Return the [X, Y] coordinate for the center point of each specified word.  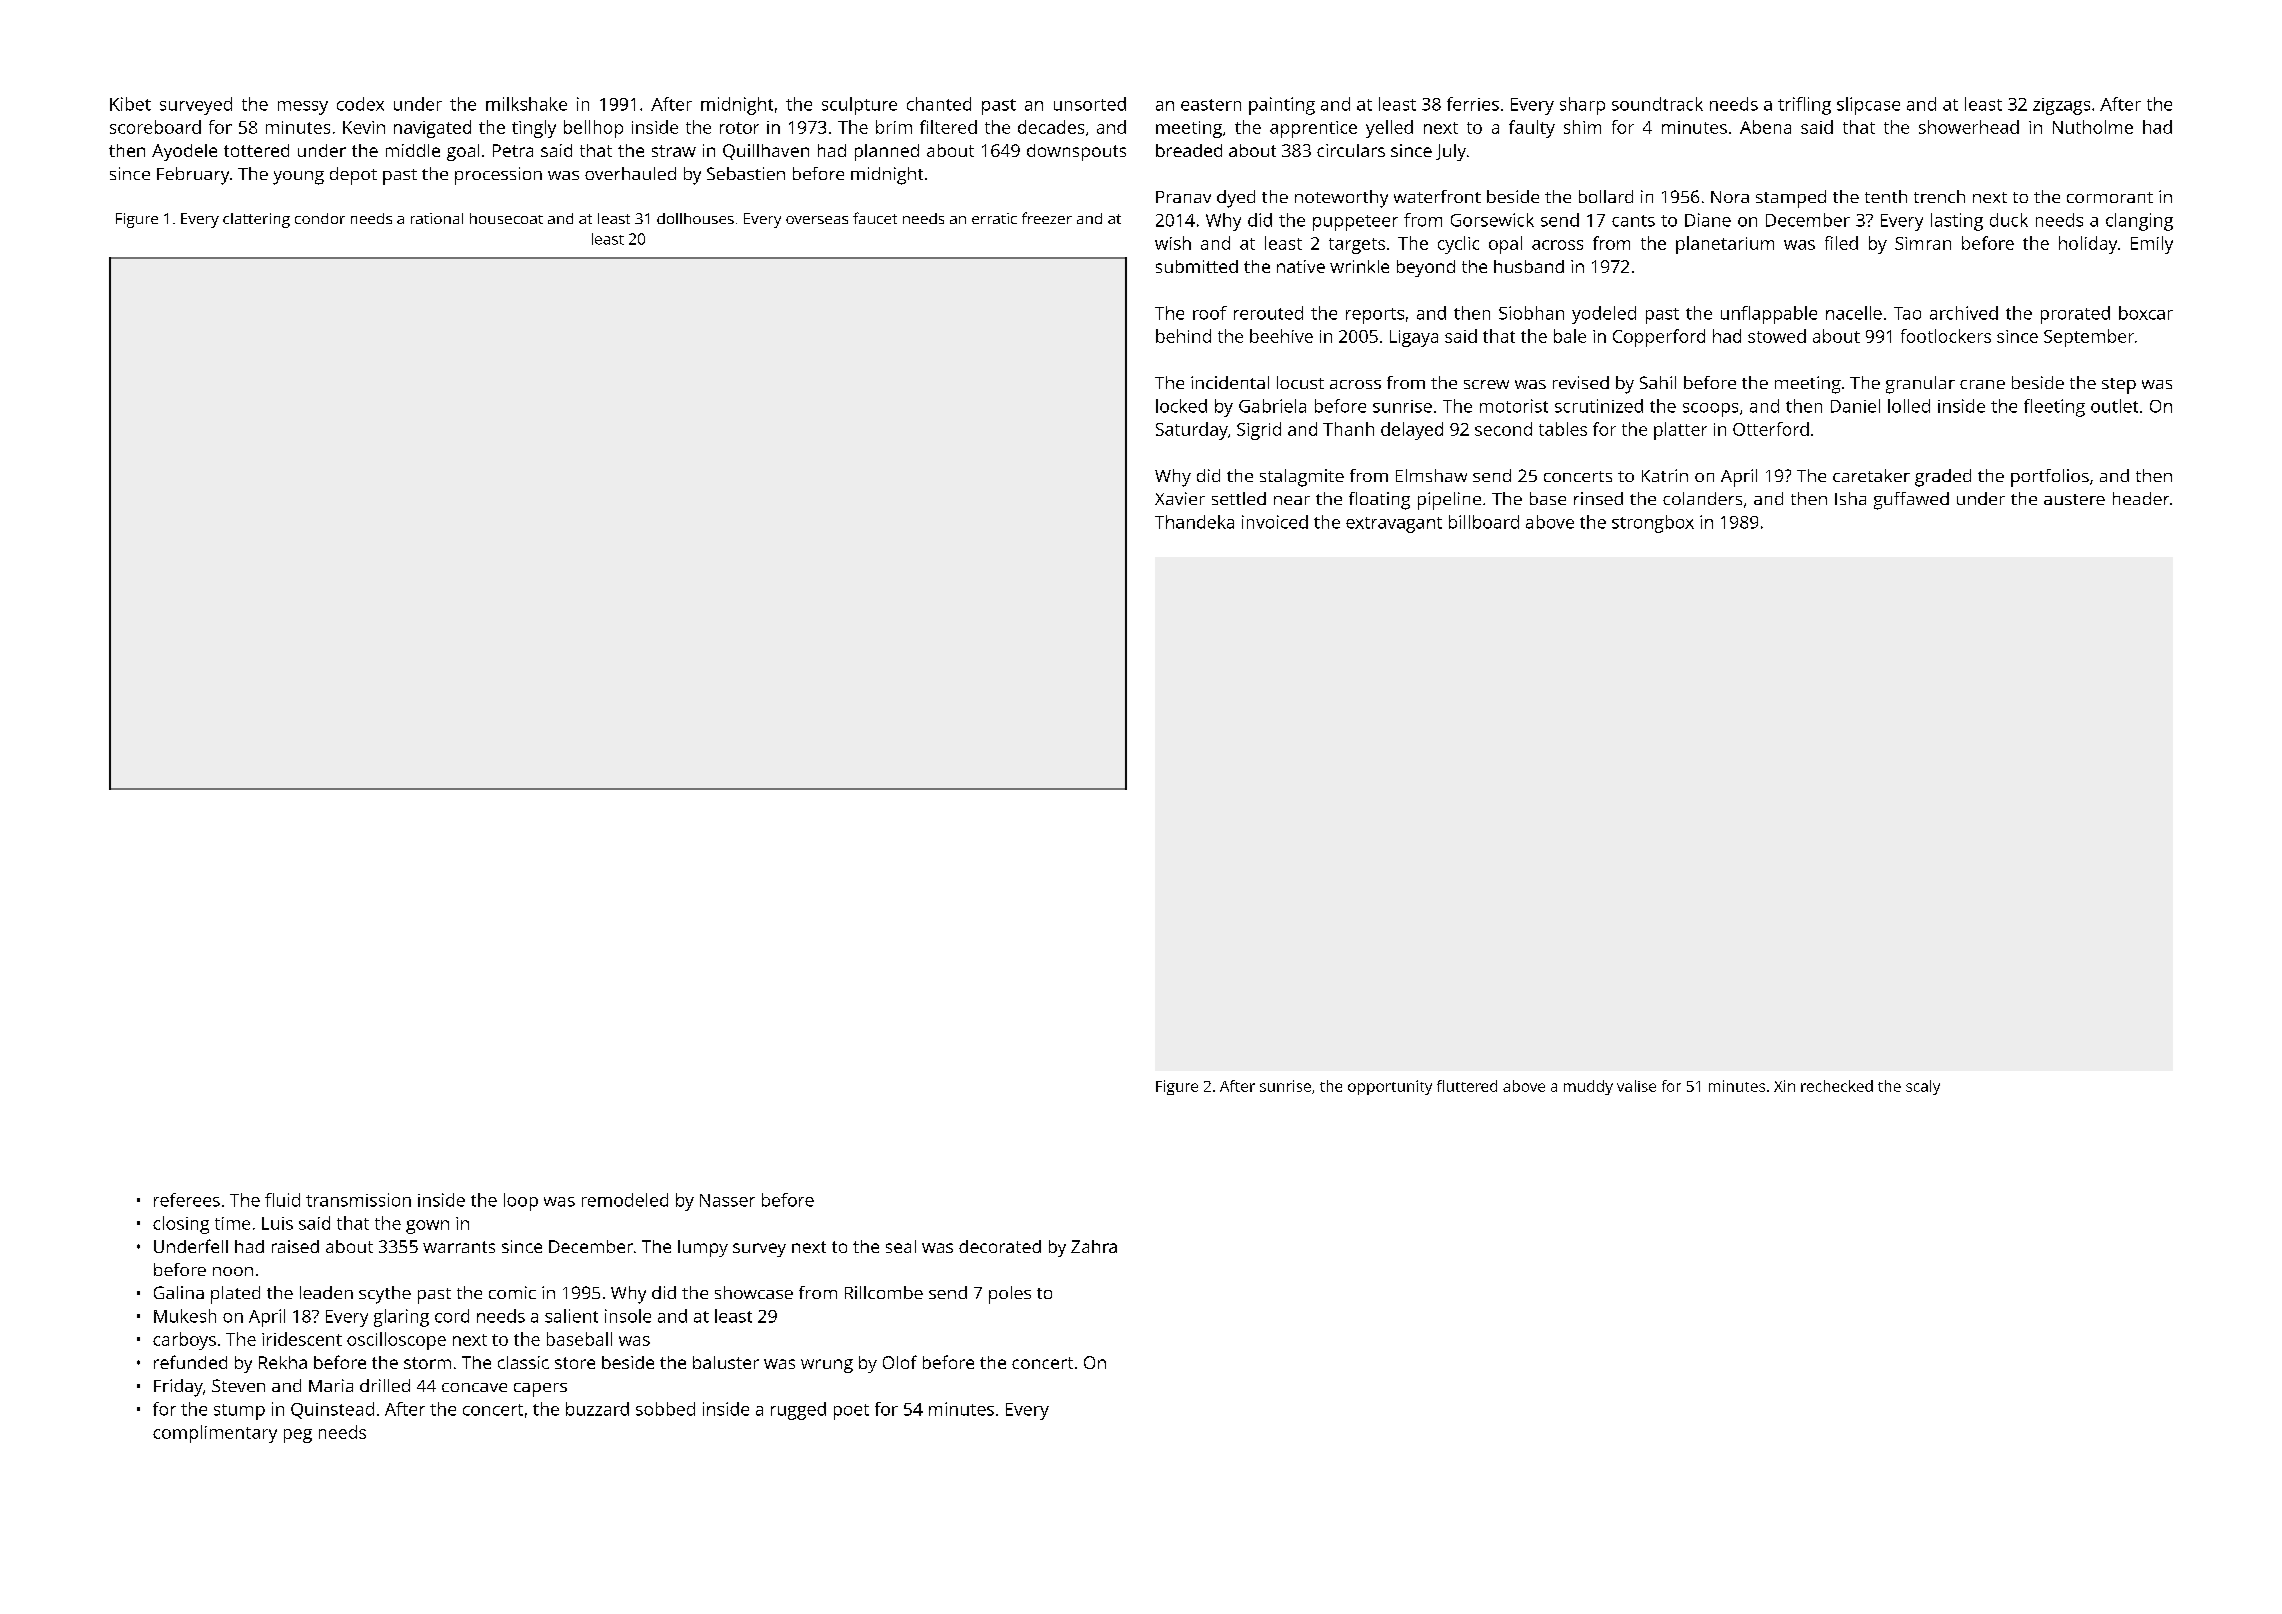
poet [851, 1412]
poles [1010, 1295]
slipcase [1868, 106]
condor [320, 218]
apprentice [1313, 129]
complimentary [215, 1434]
